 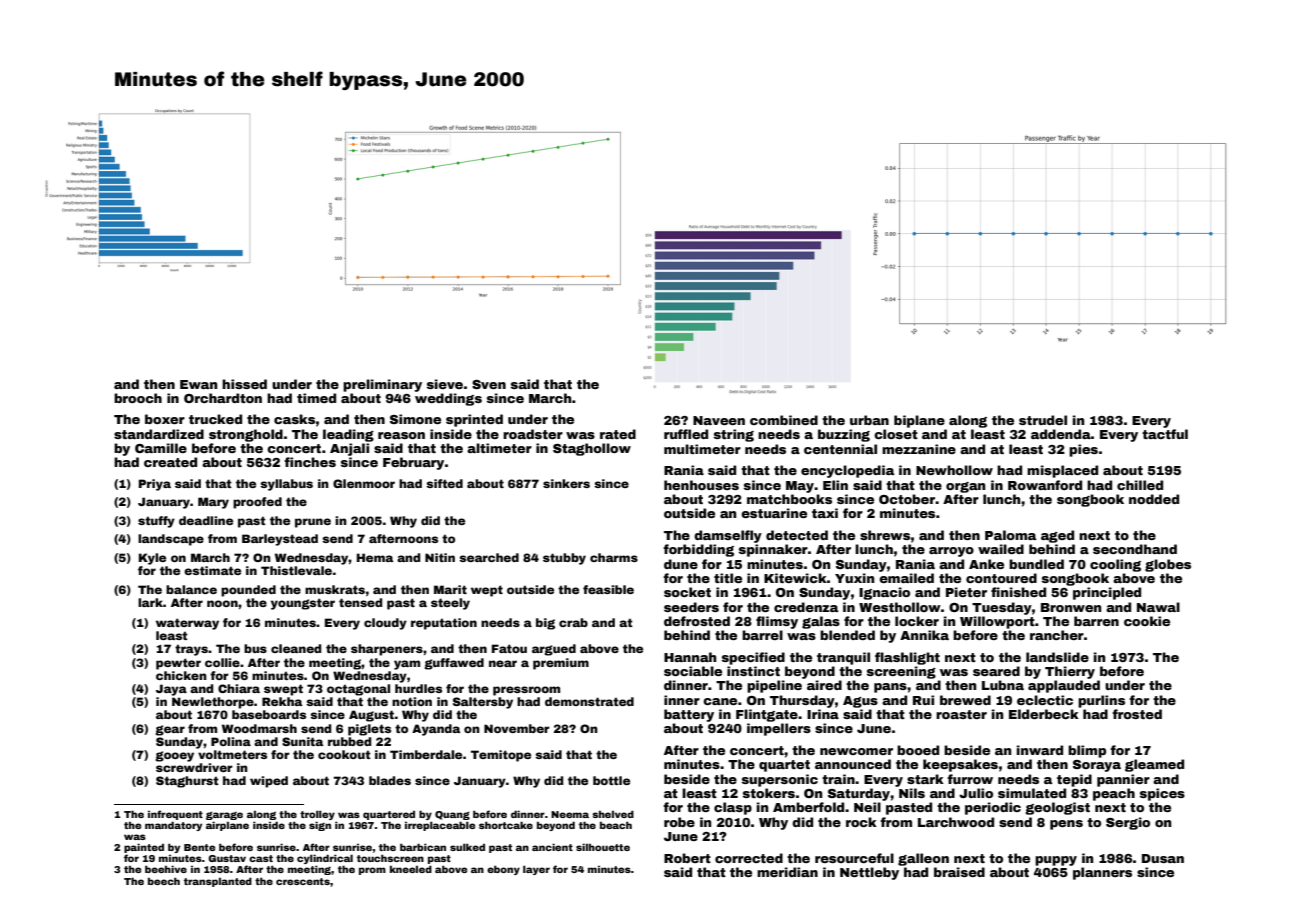 I want to click on Orchardton, so click(x=223, y=398).
